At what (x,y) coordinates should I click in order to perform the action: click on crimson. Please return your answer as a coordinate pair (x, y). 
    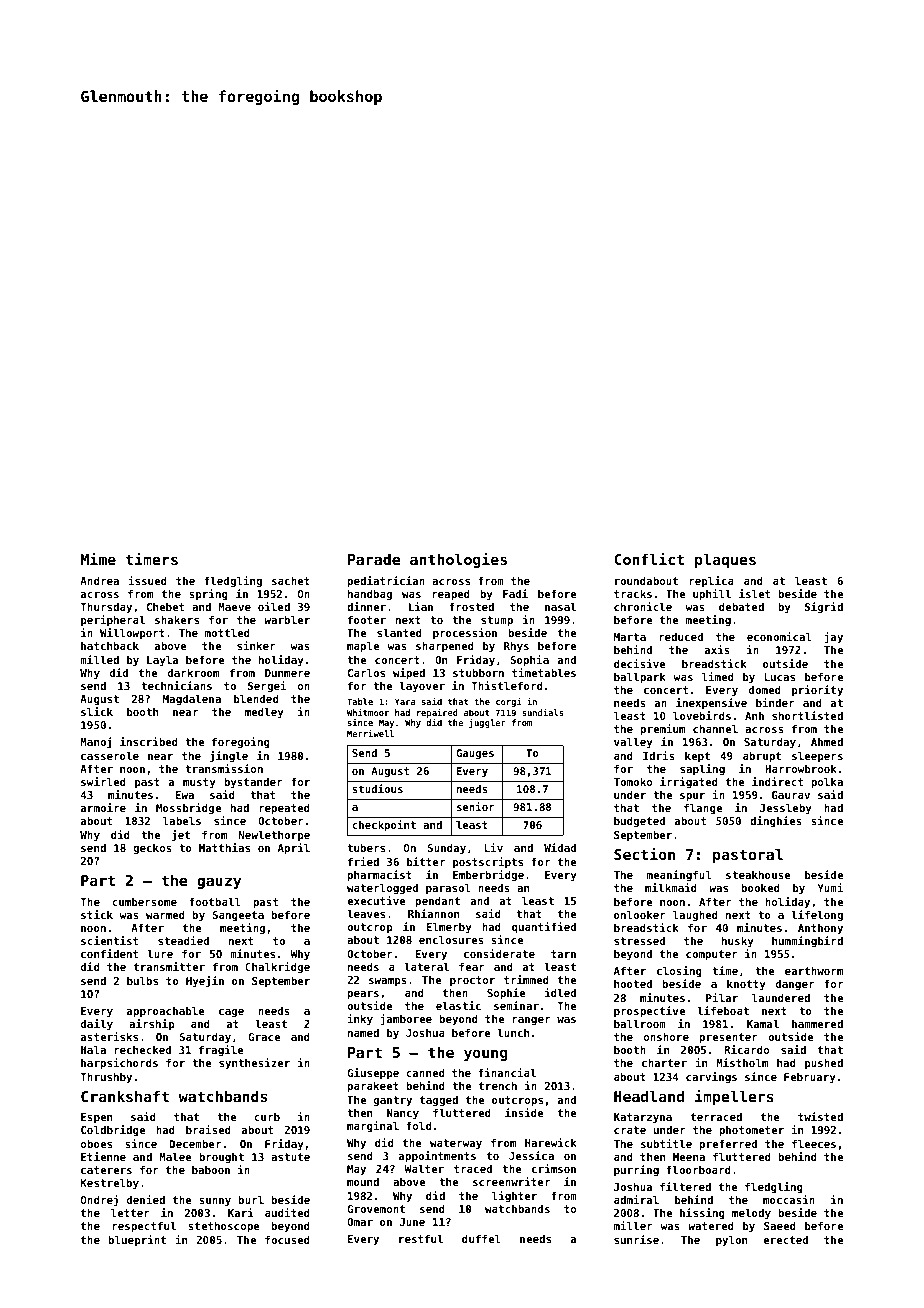
    Looking at the image, I should click on (554, 1168).
